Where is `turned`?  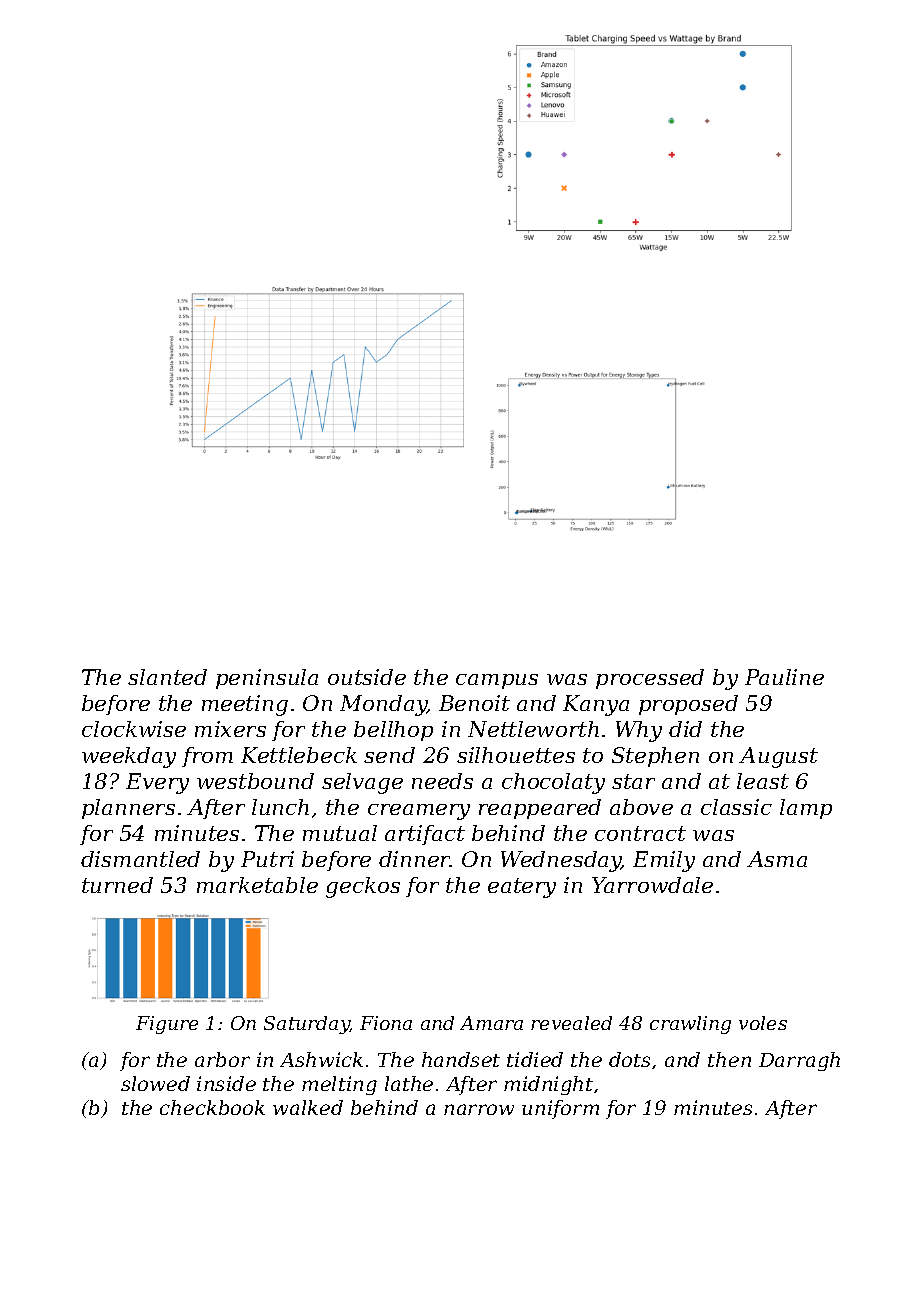
turned is located at coordinates (117, 885).
